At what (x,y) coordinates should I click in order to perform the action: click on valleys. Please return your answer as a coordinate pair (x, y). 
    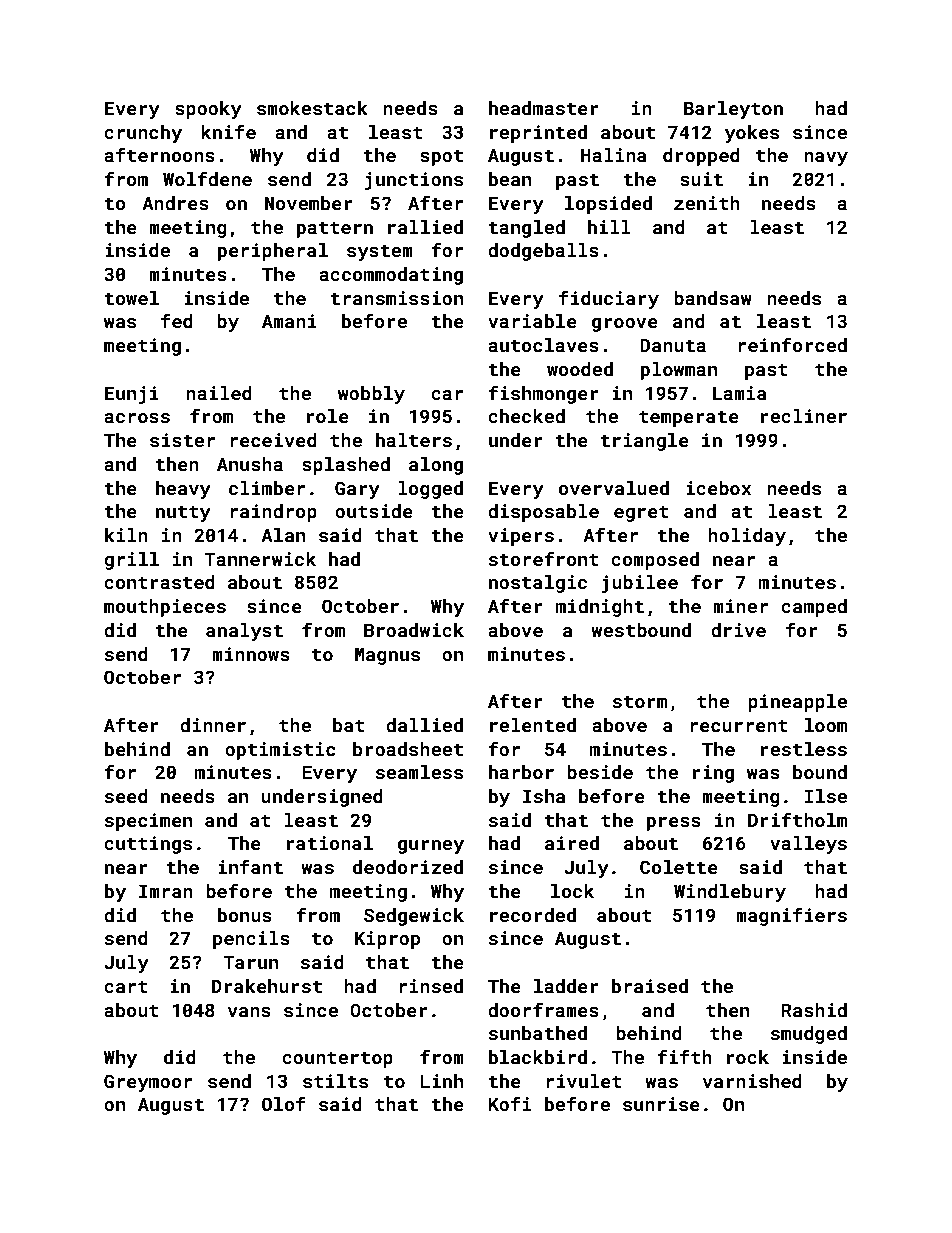
    Looking at the image, I should click on (808, 845).
